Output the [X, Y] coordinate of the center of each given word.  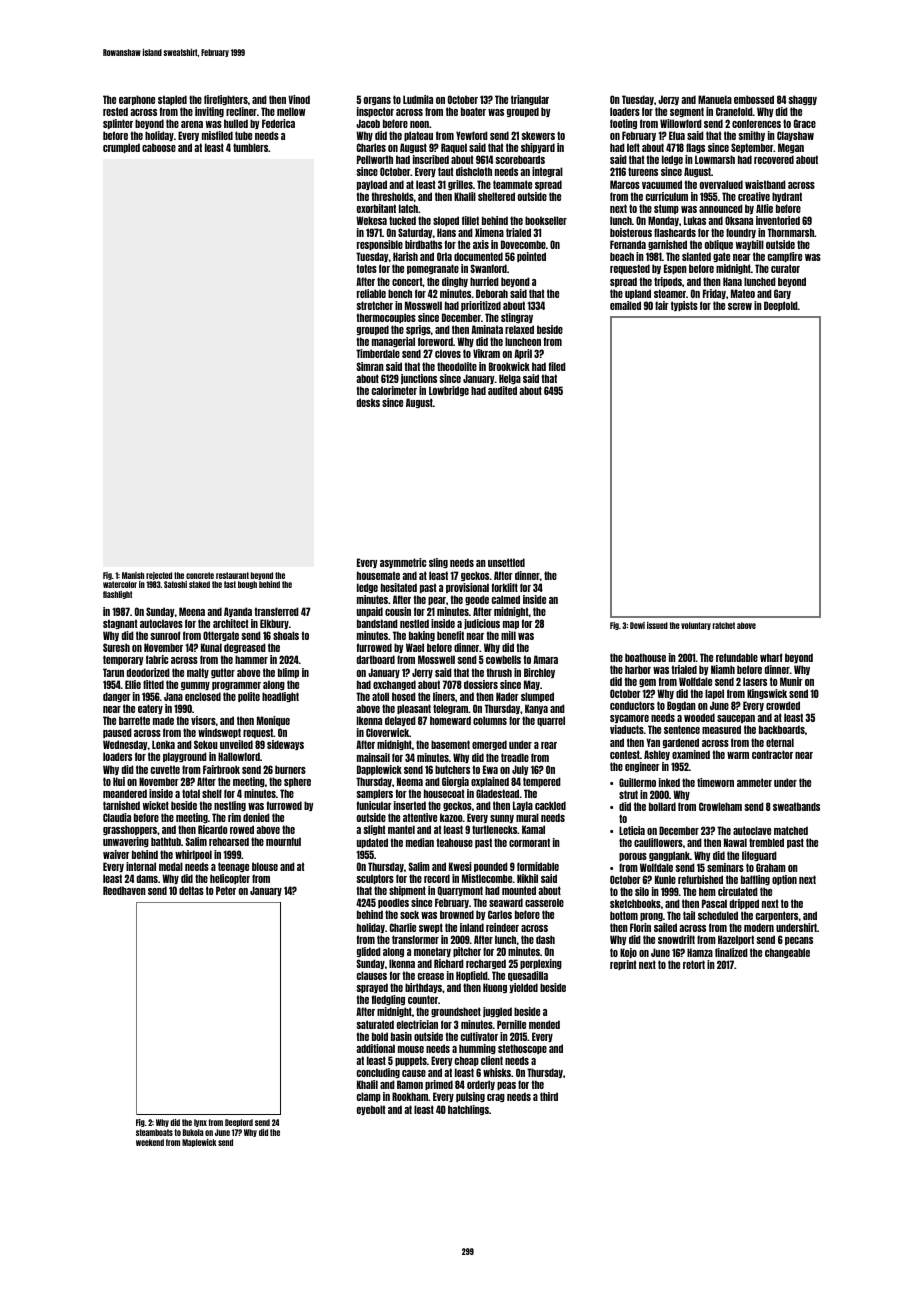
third [549, 1096]
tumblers [250, 147]
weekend [150, 1142]
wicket [156, 805]
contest [625, 754]
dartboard [376, 659]
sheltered [496, 196]
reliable [371, 293]
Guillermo [637, 782]
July [520, 770]
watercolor [120, 584]
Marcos [625, 184]
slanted [696, 256]
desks [368, 402]
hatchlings [468, 1110]
